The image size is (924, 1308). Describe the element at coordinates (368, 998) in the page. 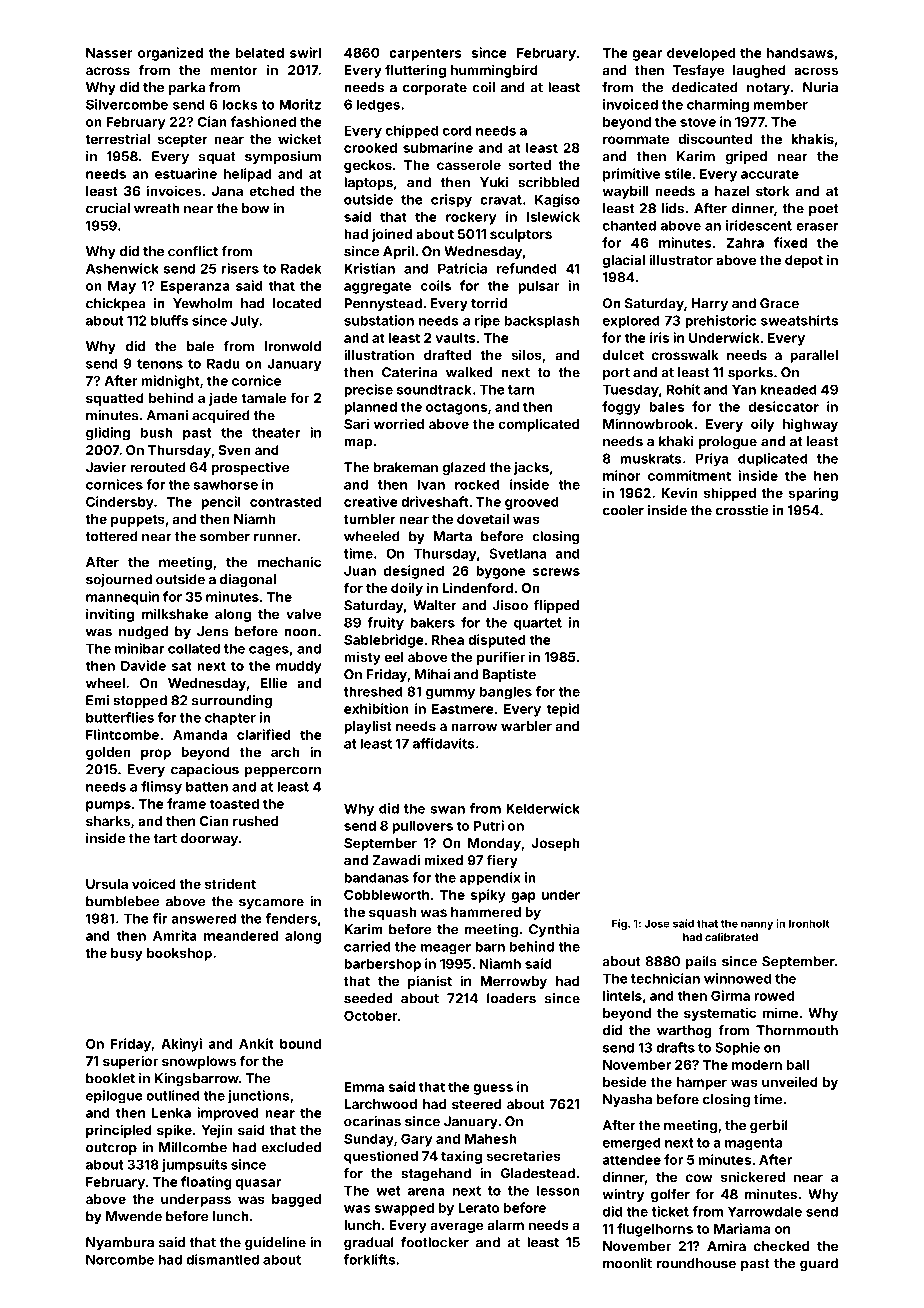

I see `seeded` at that location.
